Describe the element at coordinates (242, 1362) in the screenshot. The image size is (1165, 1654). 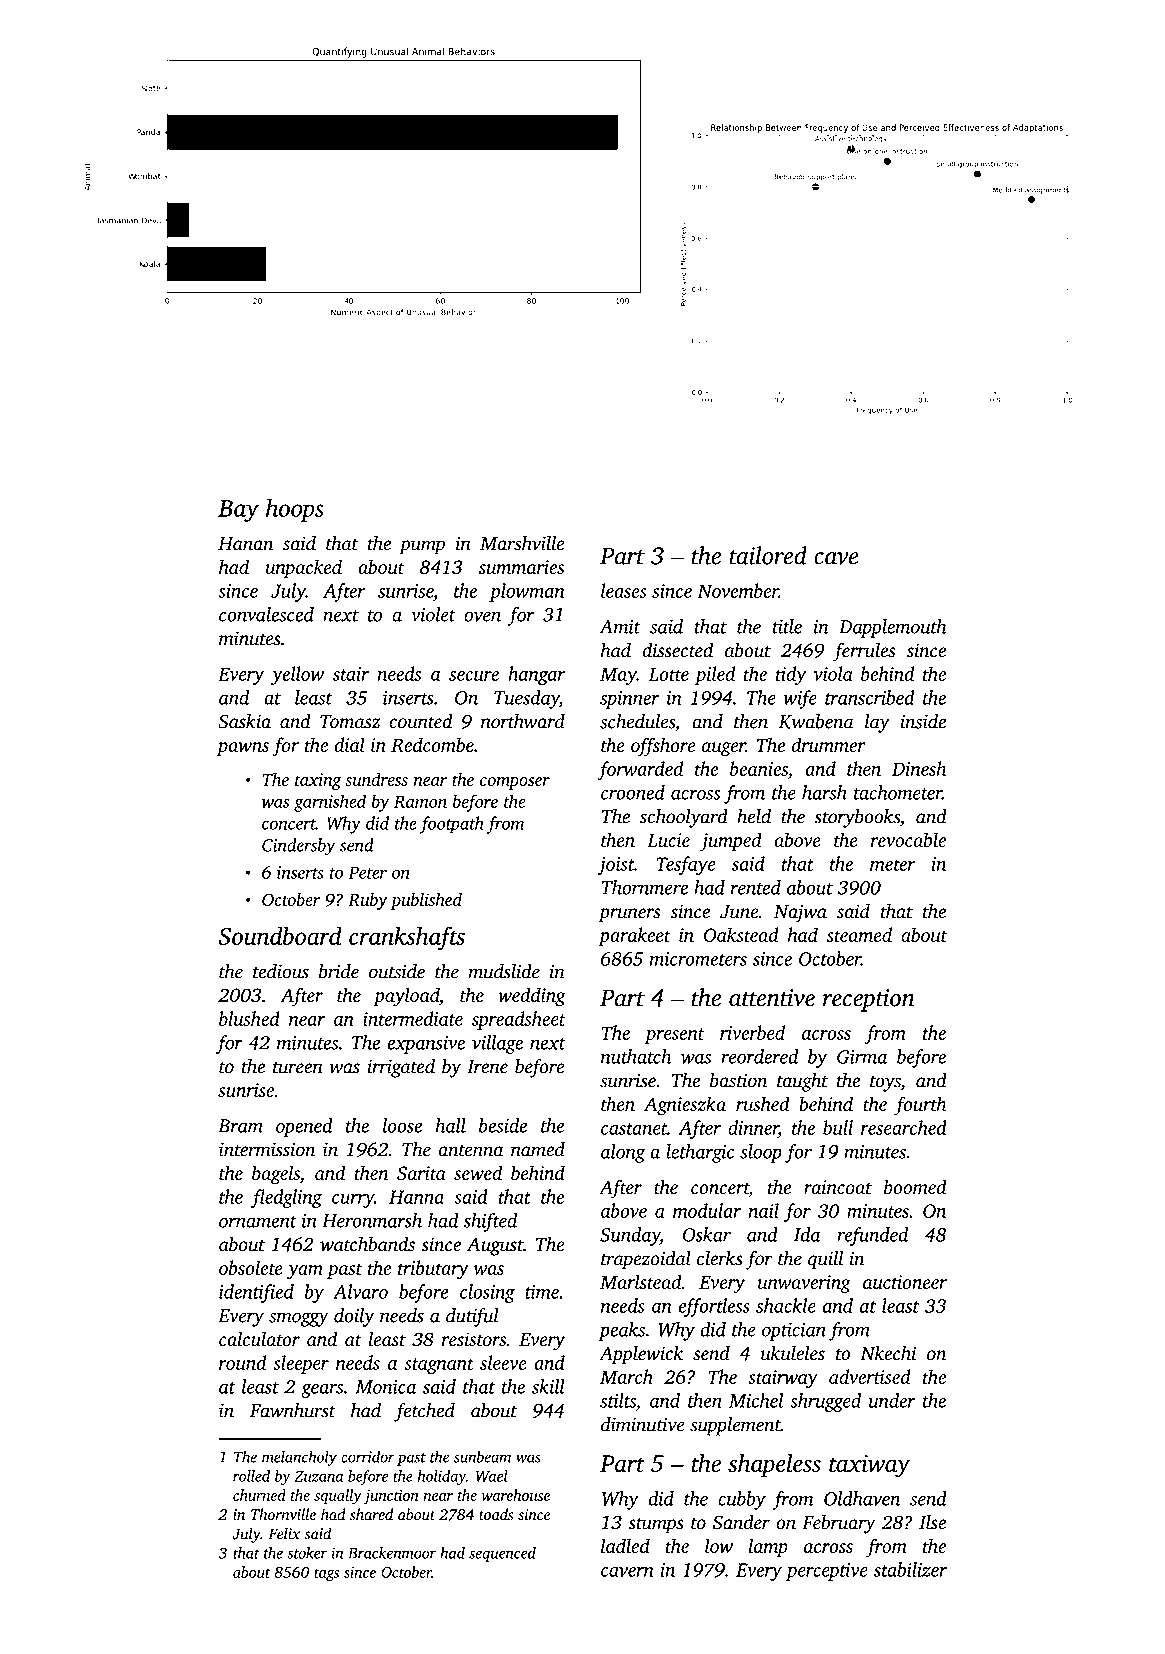
I see `round` at that location.
